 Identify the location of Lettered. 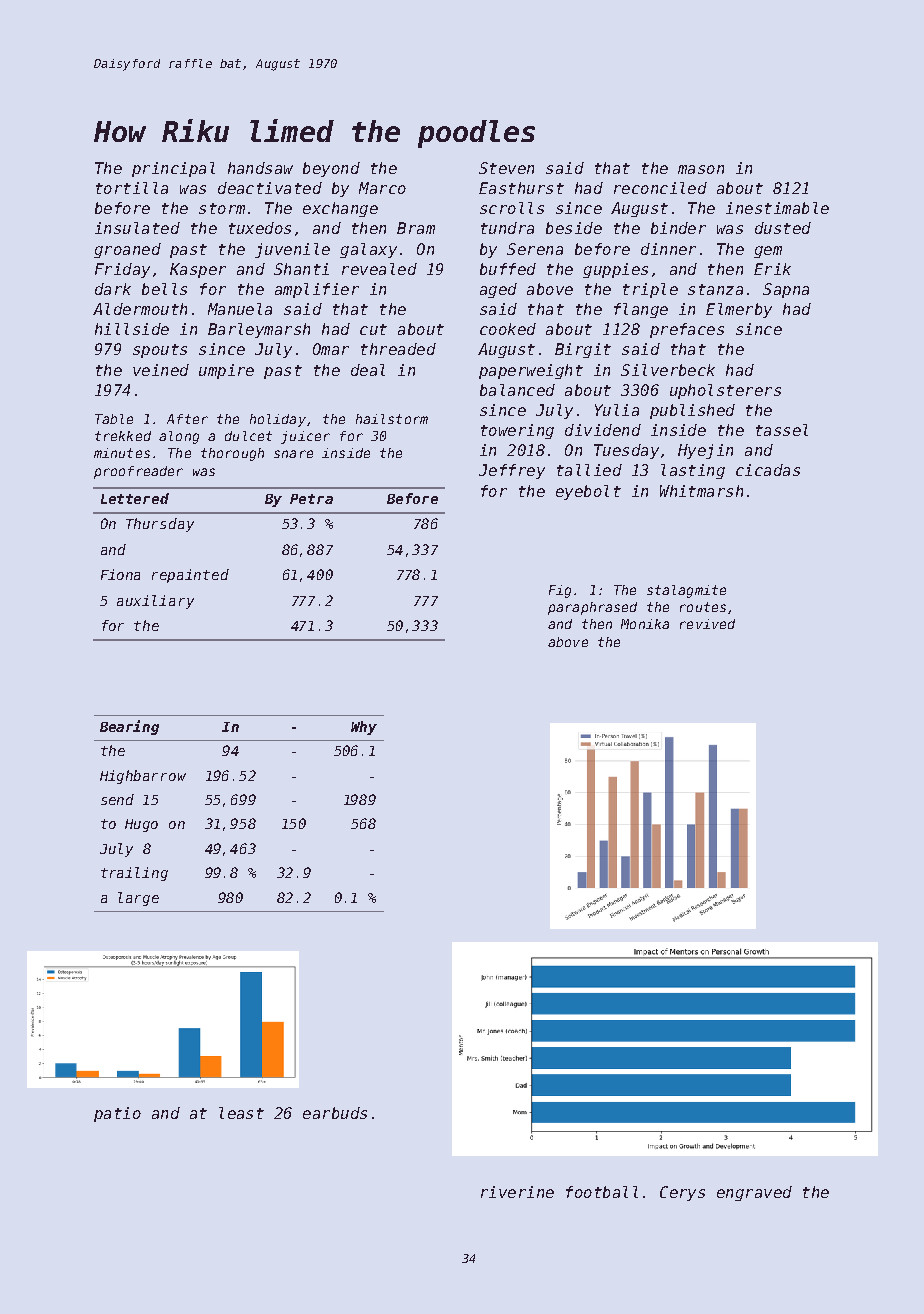
(135, 498).
